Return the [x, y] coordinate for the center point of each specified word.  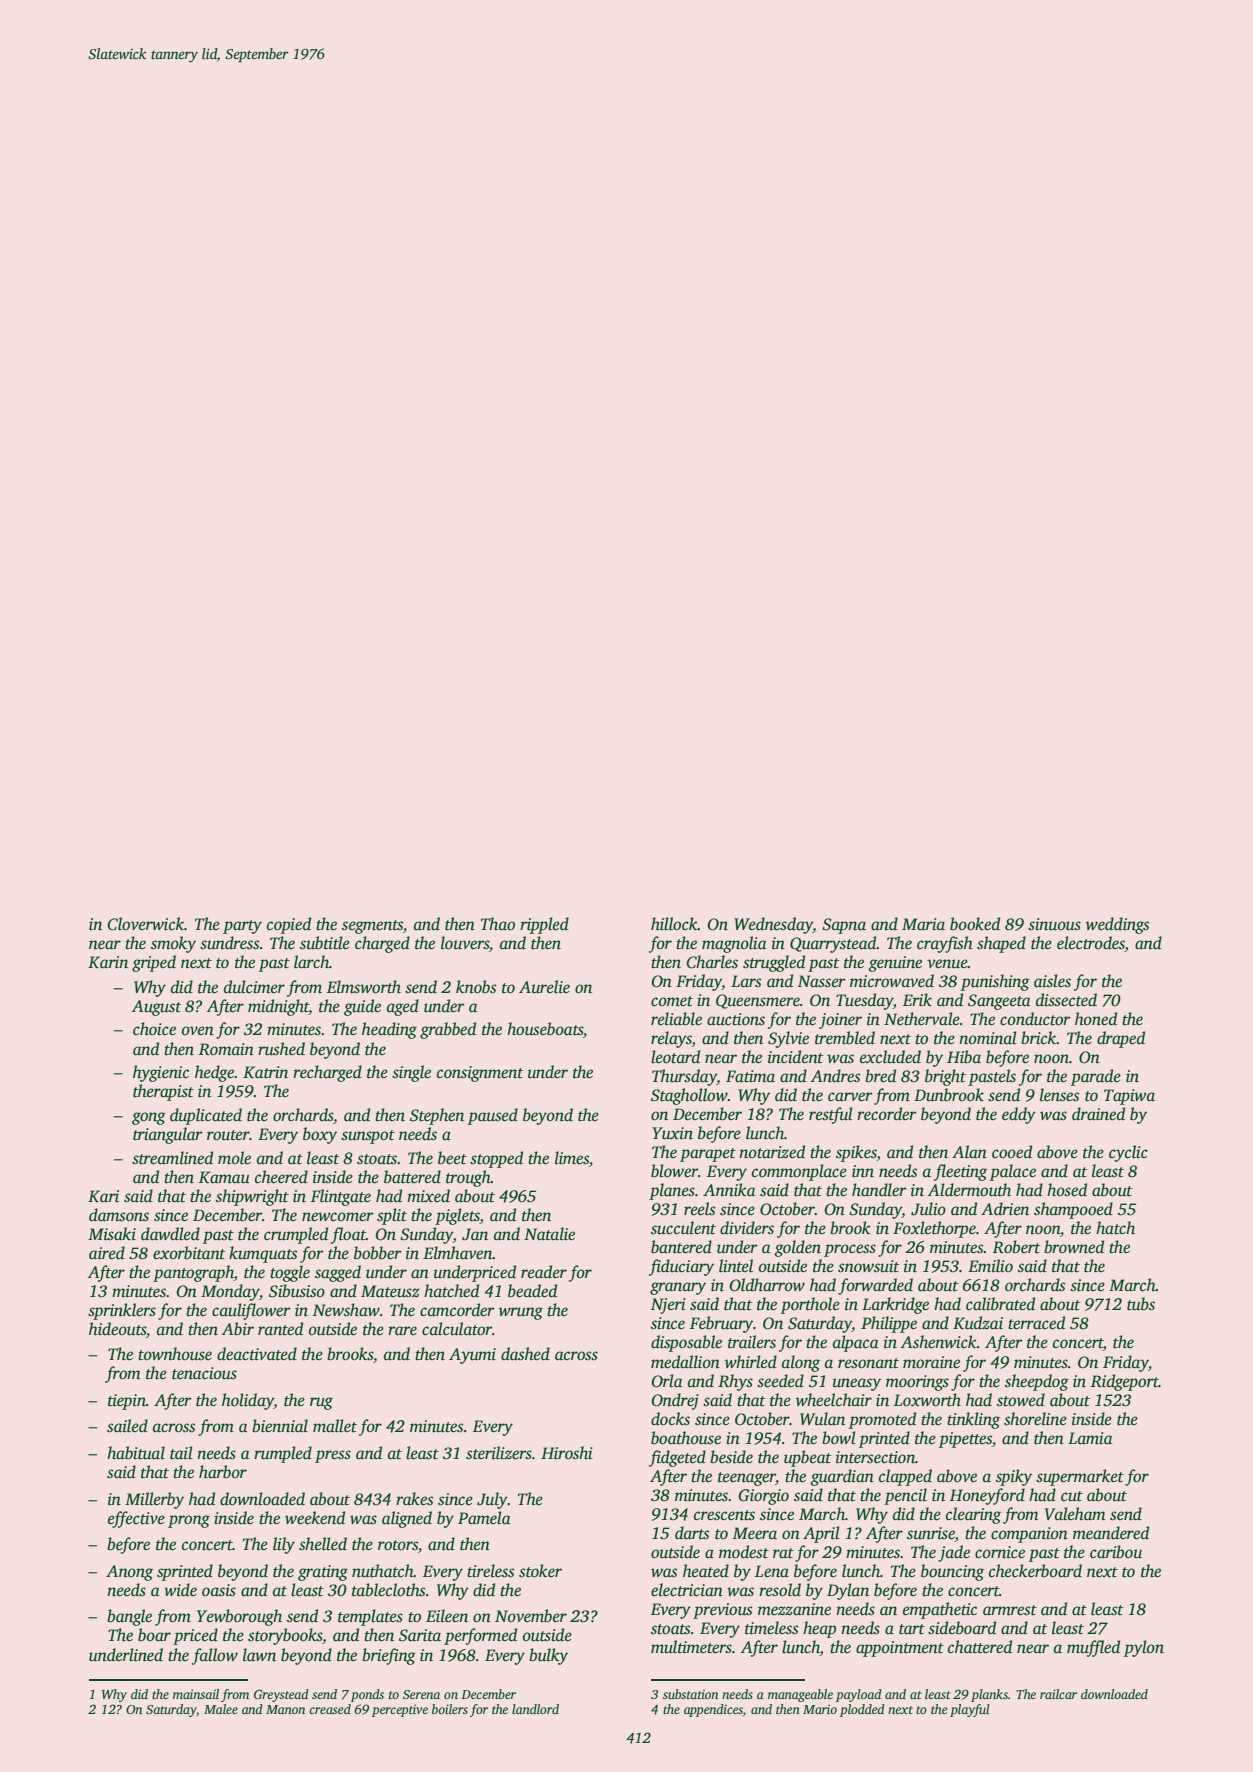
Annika [729, 1190]
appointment [900, 1649]
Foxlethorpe [934, 1229]
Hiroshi [567, 1453]
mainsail [196, 1694]
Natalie [549, 1234]
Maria [923, 924]
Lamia [1090, 1438]
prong [189, 1521]
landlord [535, 1709]
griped [154, 963]
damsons [119, 1215]
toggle [290, 1273]
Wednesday [773, 925]
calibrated [1000, 1304]
